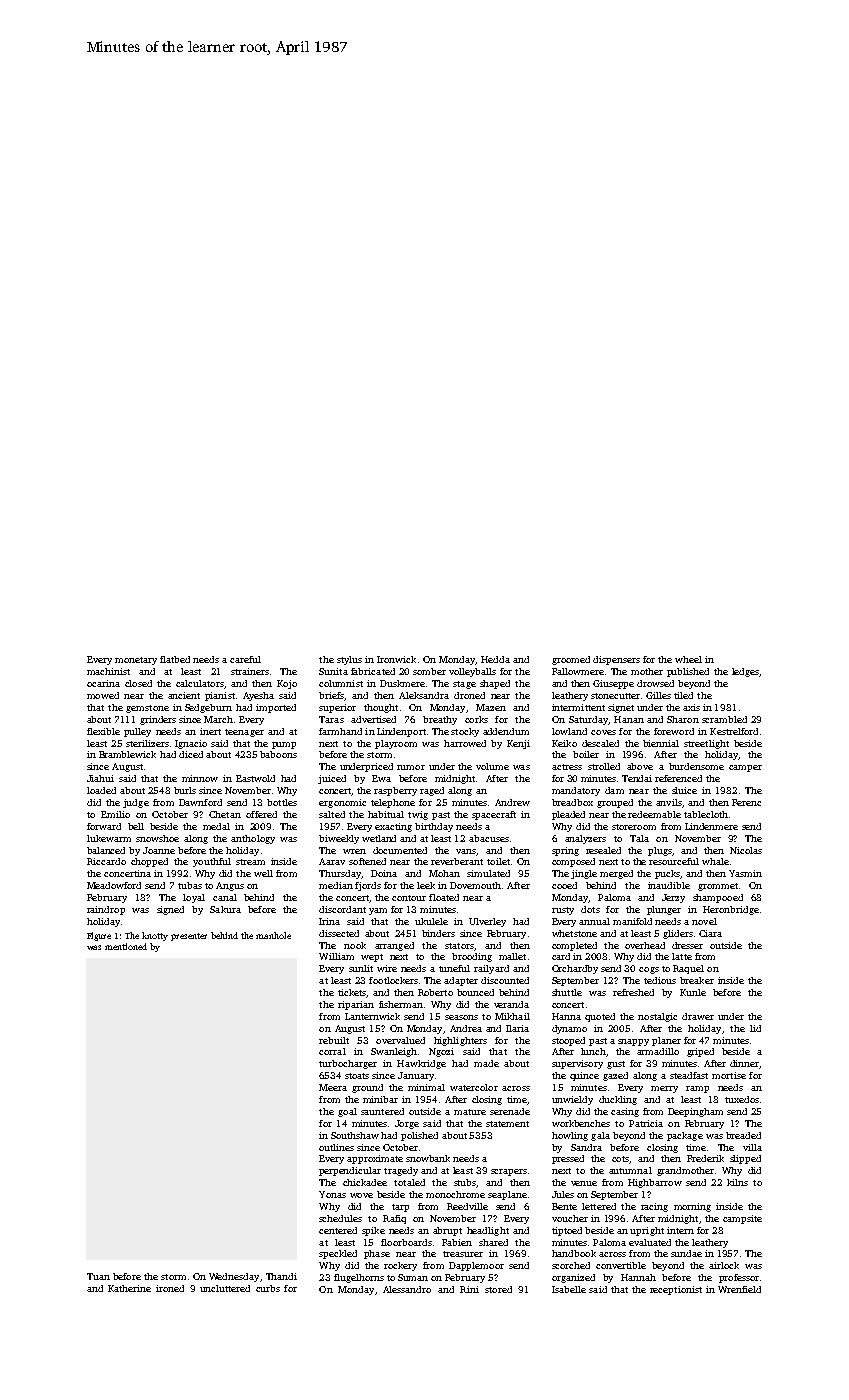 The height and width of the document is (1400, 849). What do you see at coordinates (342, 909) in the document?
I see `discordant` at bounding box center [342, 909].
